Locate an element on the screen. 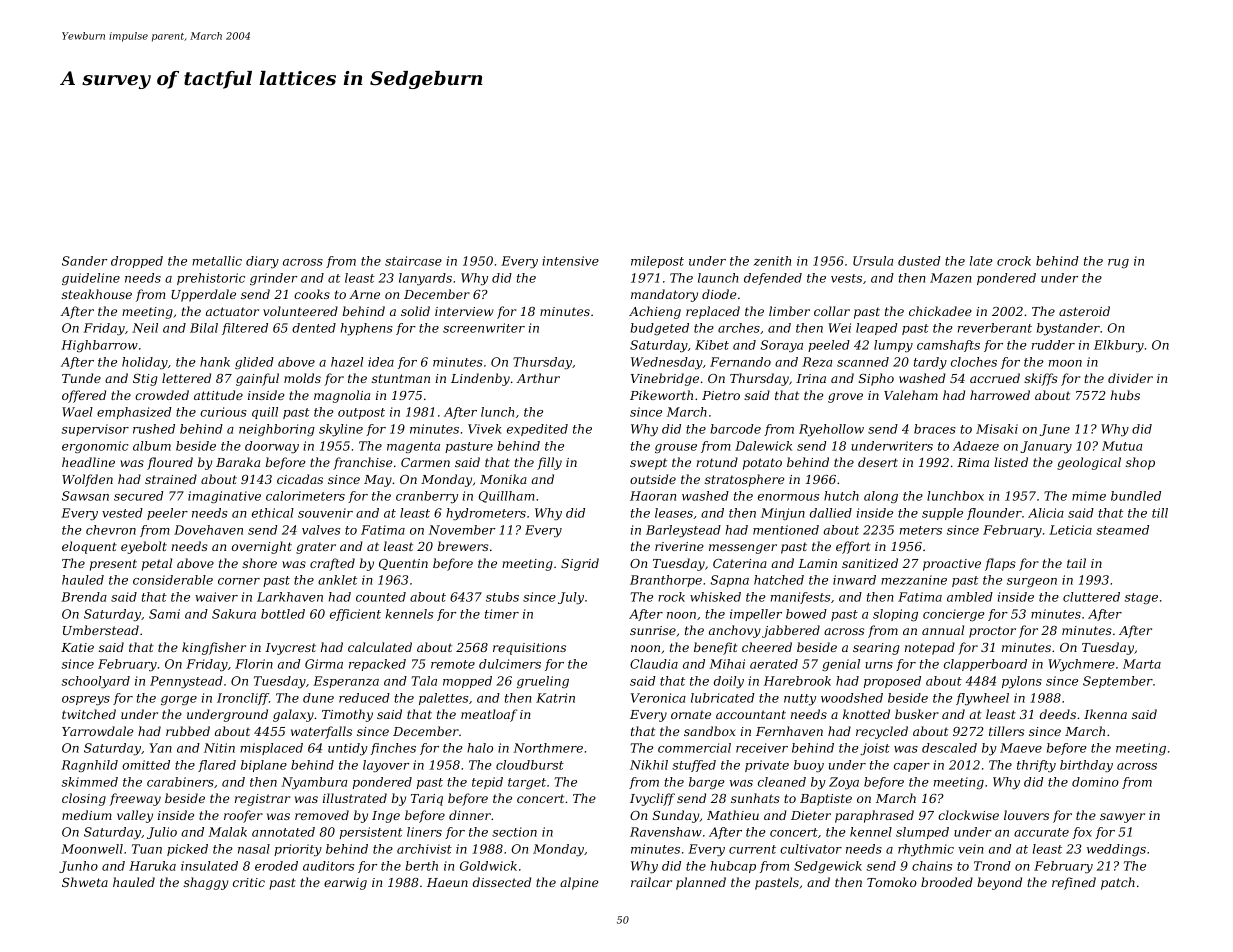 The height and width of the screenshot is (952, 1233). outpost is located at coordinates (361, 413).
